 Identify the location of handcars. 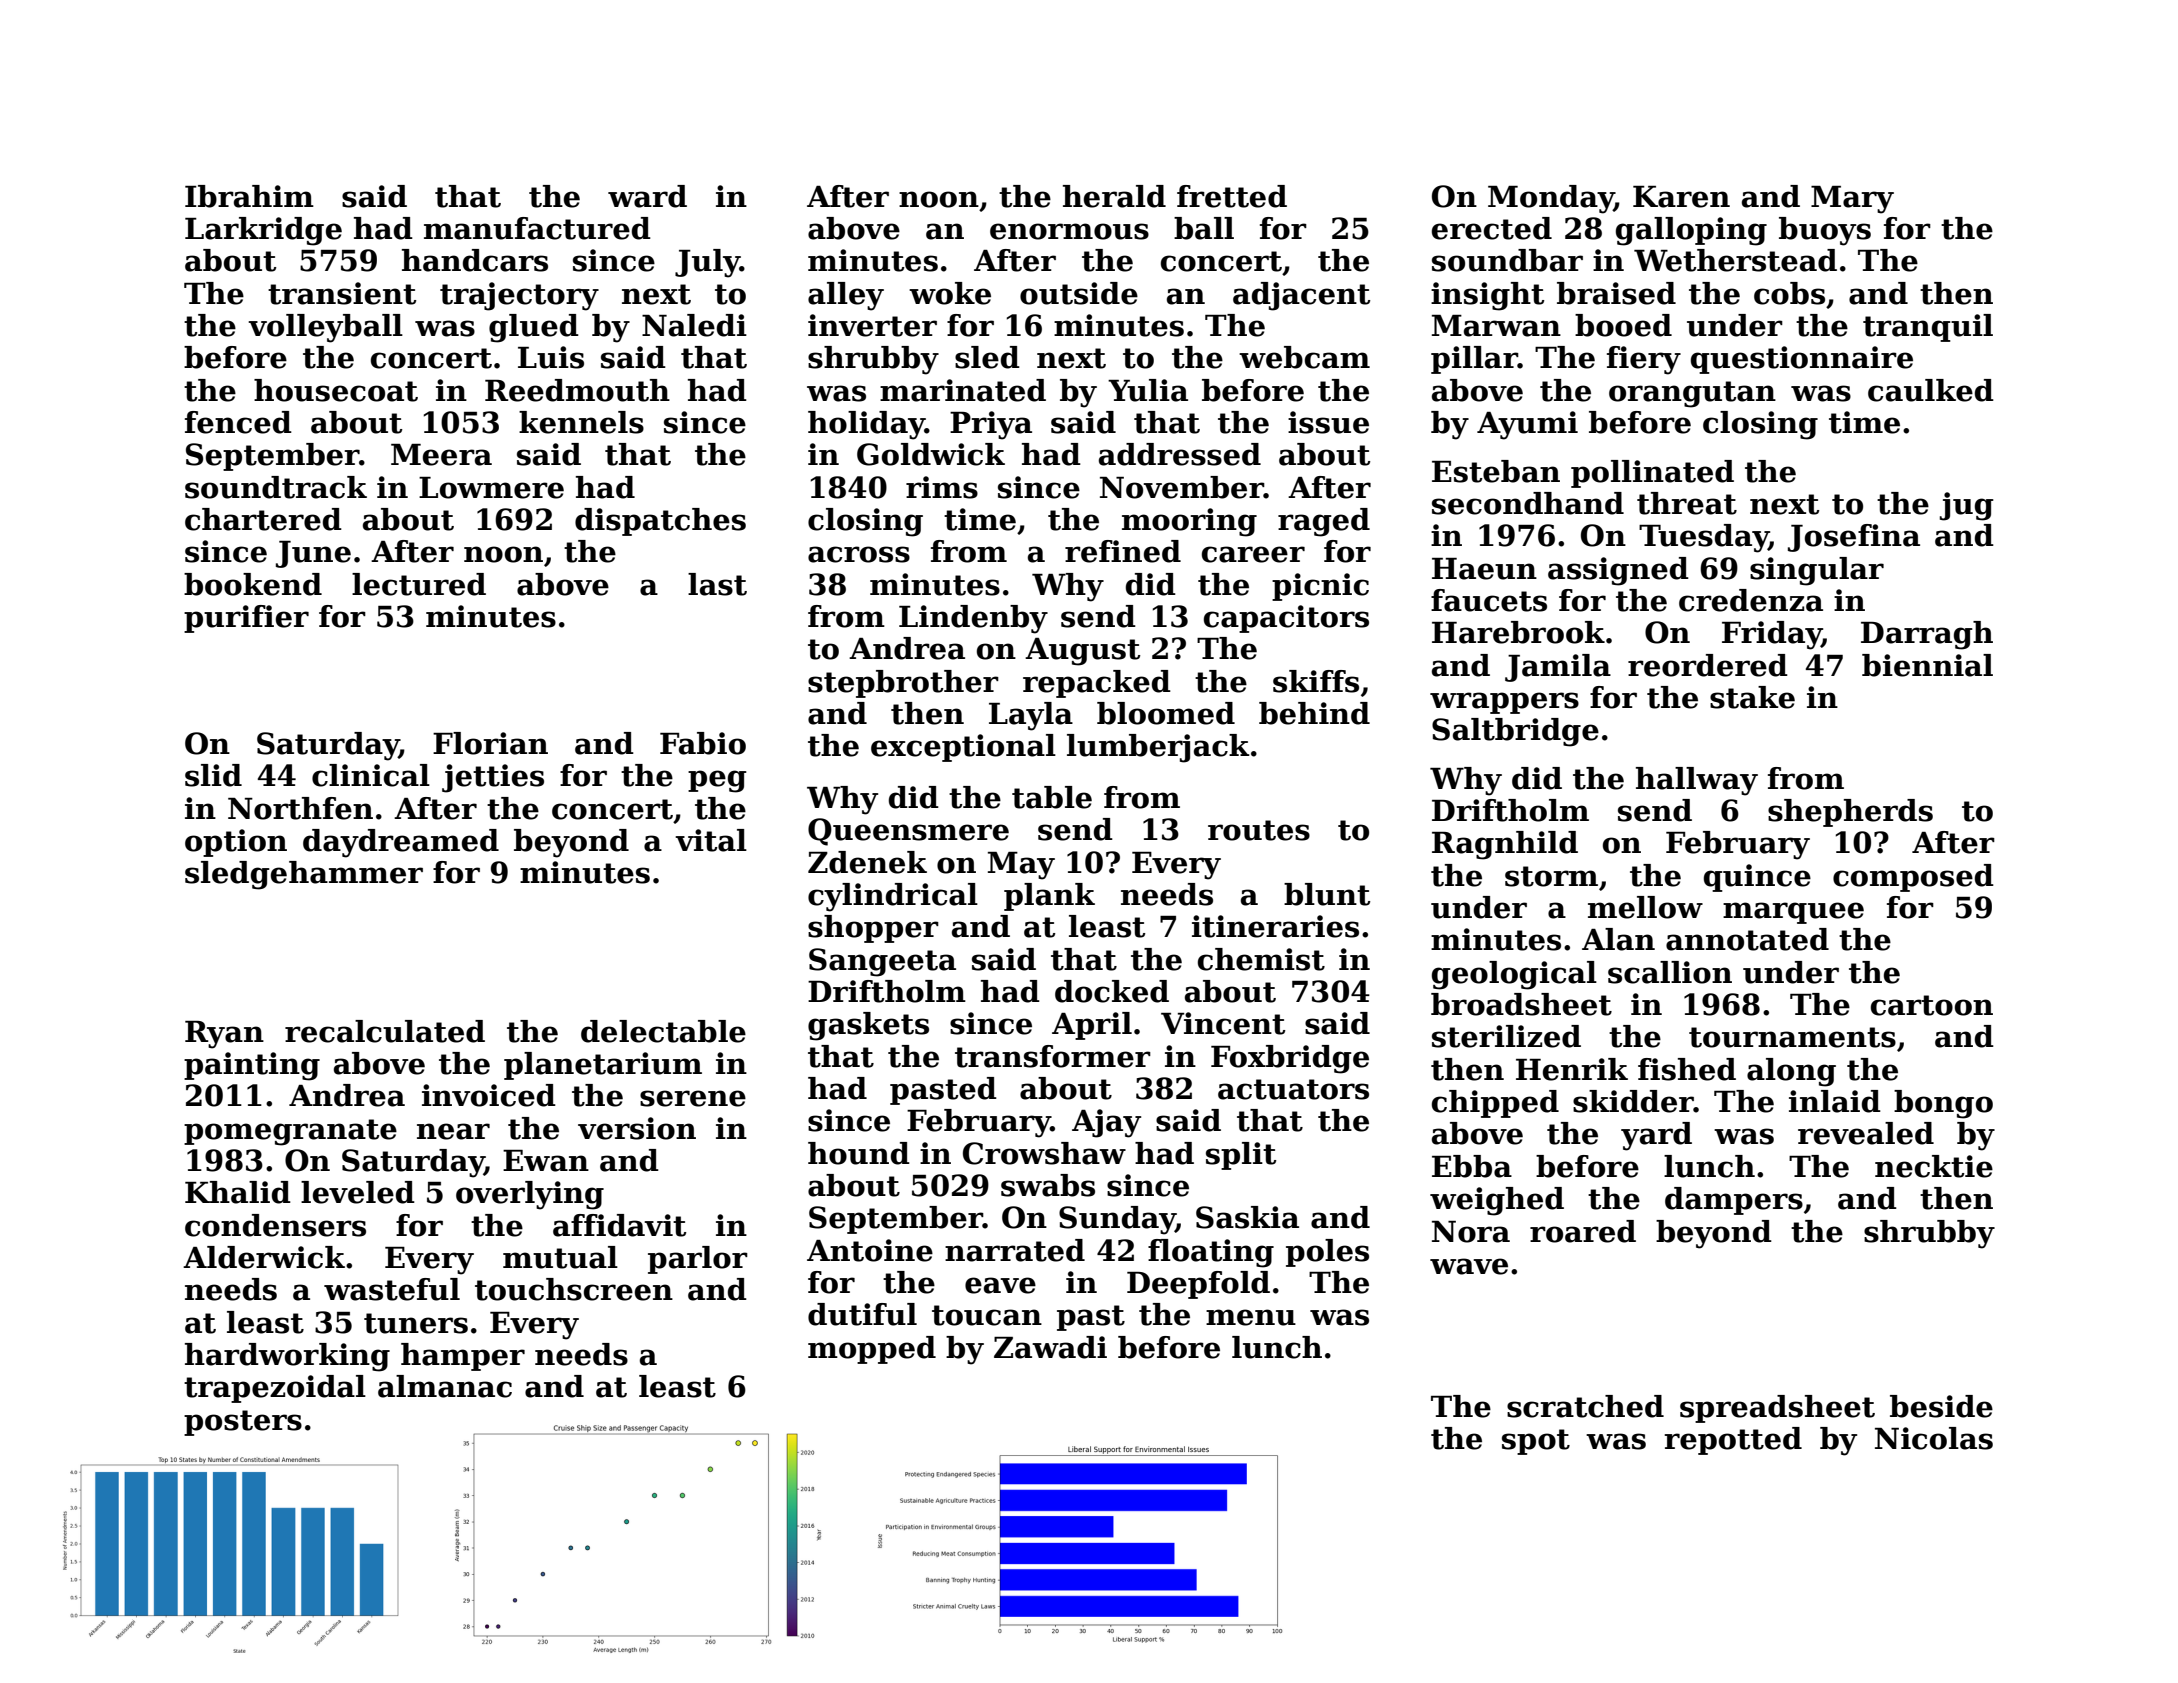
(475, 260).
